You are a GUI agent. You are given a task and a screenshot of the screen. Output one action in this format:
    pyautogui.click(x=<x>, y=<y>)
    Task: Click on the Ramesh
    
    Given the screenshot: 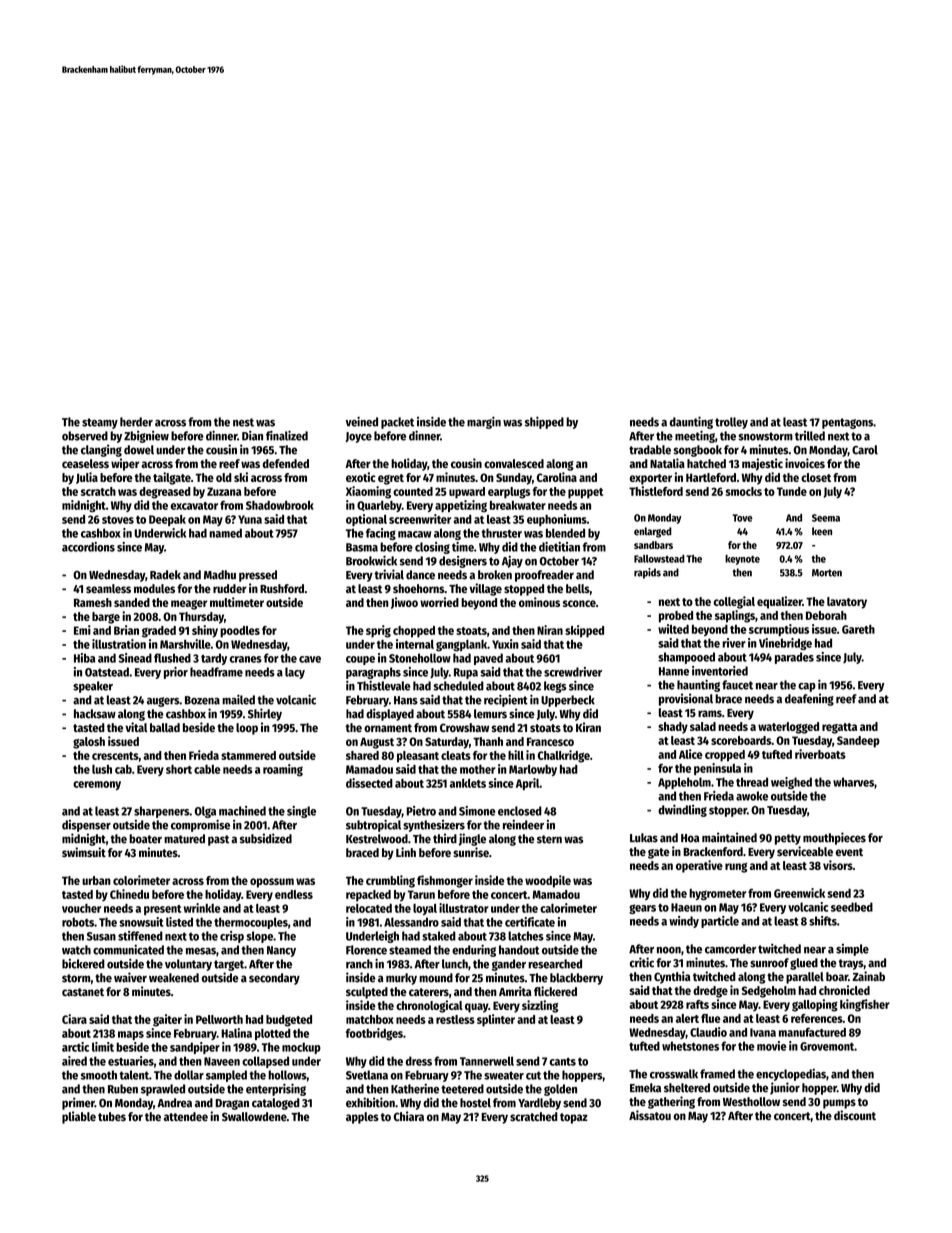 What is the action you would take?
    pyautogui.click(x=93, y=602)
